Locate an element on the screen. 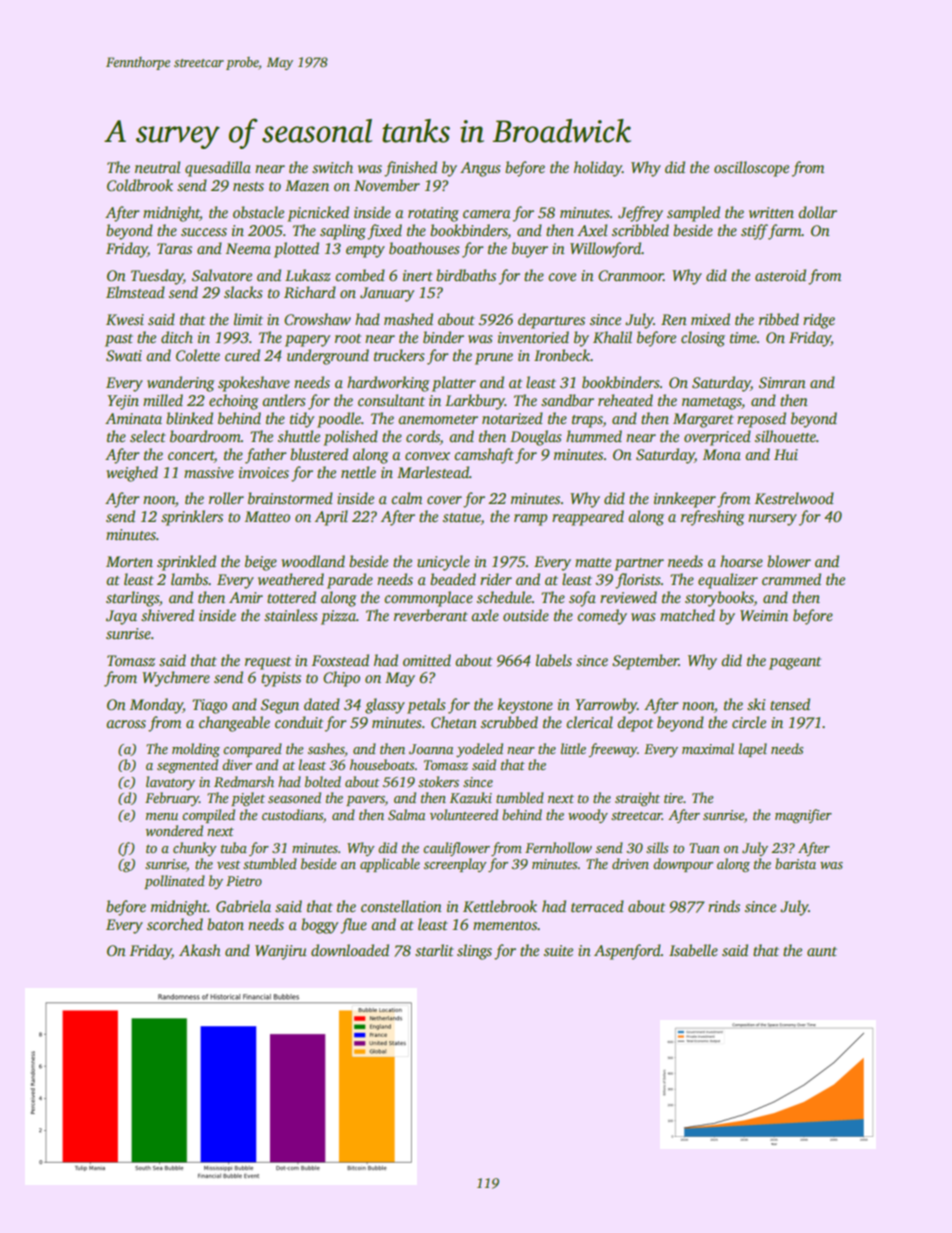 This screenshot has height=1233, width=952. Ironbeck is located at coordinates (562, 355).
